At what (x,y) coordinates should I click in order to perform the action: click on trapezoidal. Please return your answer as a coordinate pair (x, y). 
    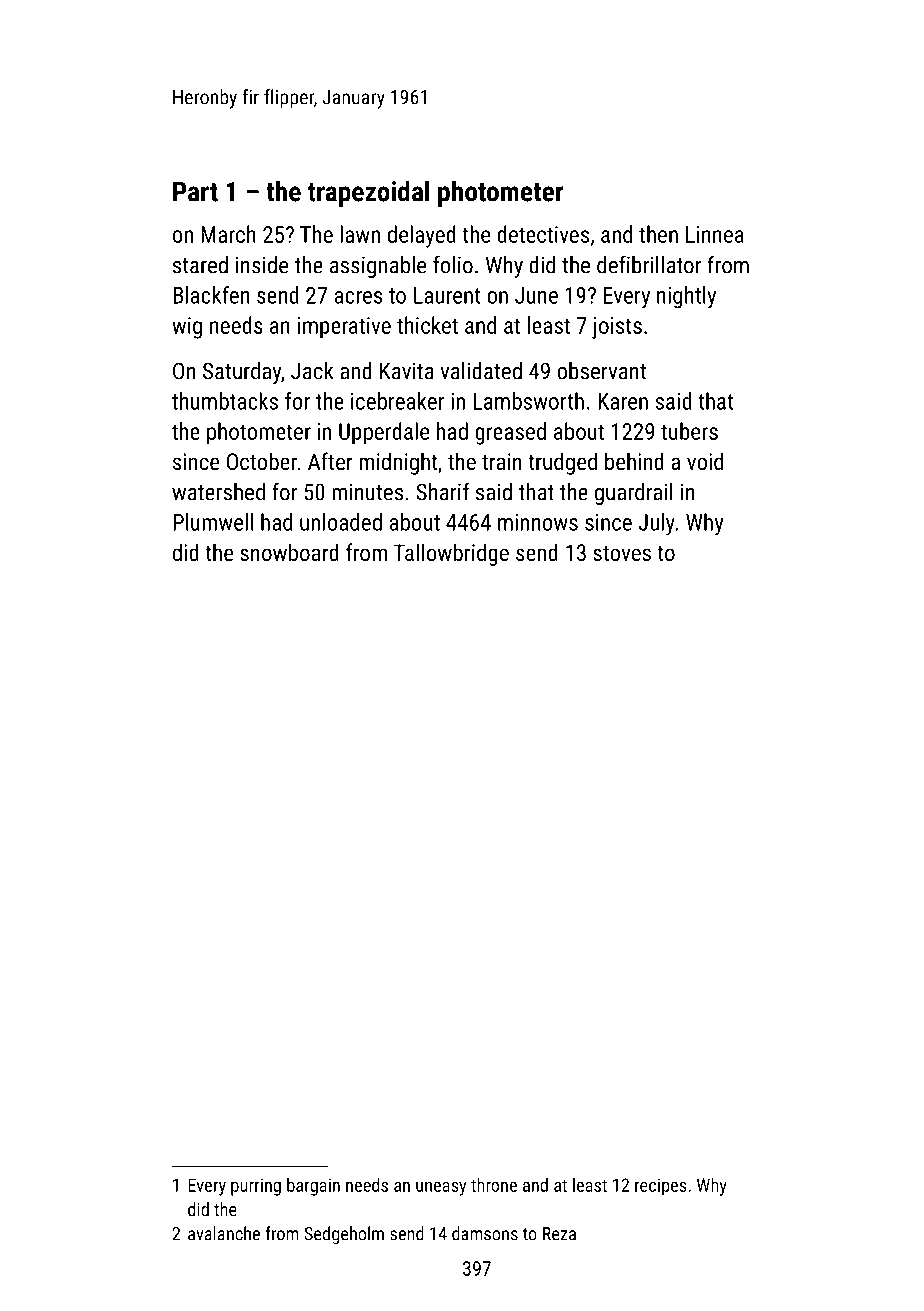
    Looking at the image, I should click on (368, 193).
